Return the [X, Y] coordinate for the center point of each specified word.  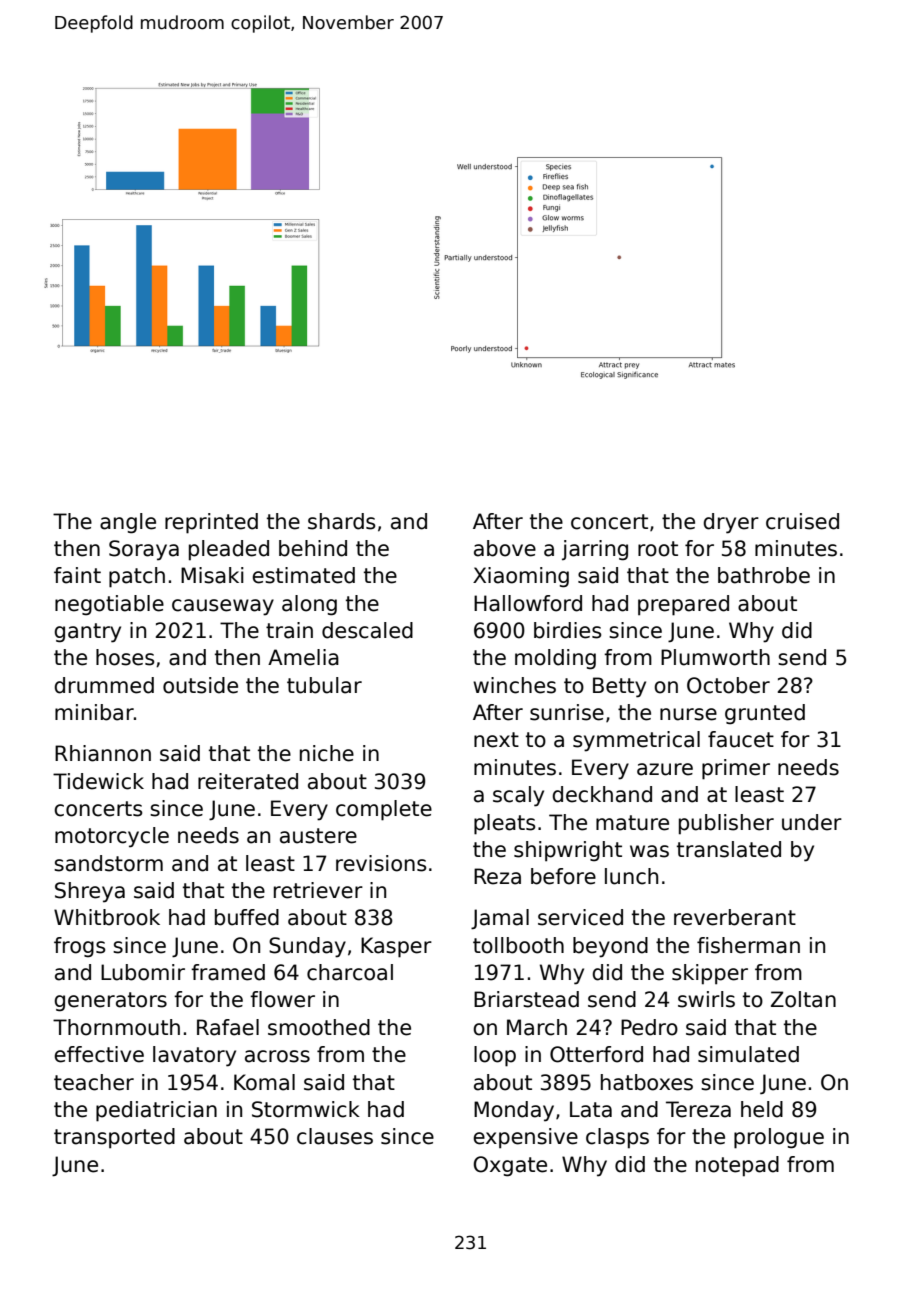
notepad [737, 1166]
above [505, 548]
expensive [525, 1138]
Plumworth [715, 657]
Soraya [144, 550]
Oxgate [510, 1166]
